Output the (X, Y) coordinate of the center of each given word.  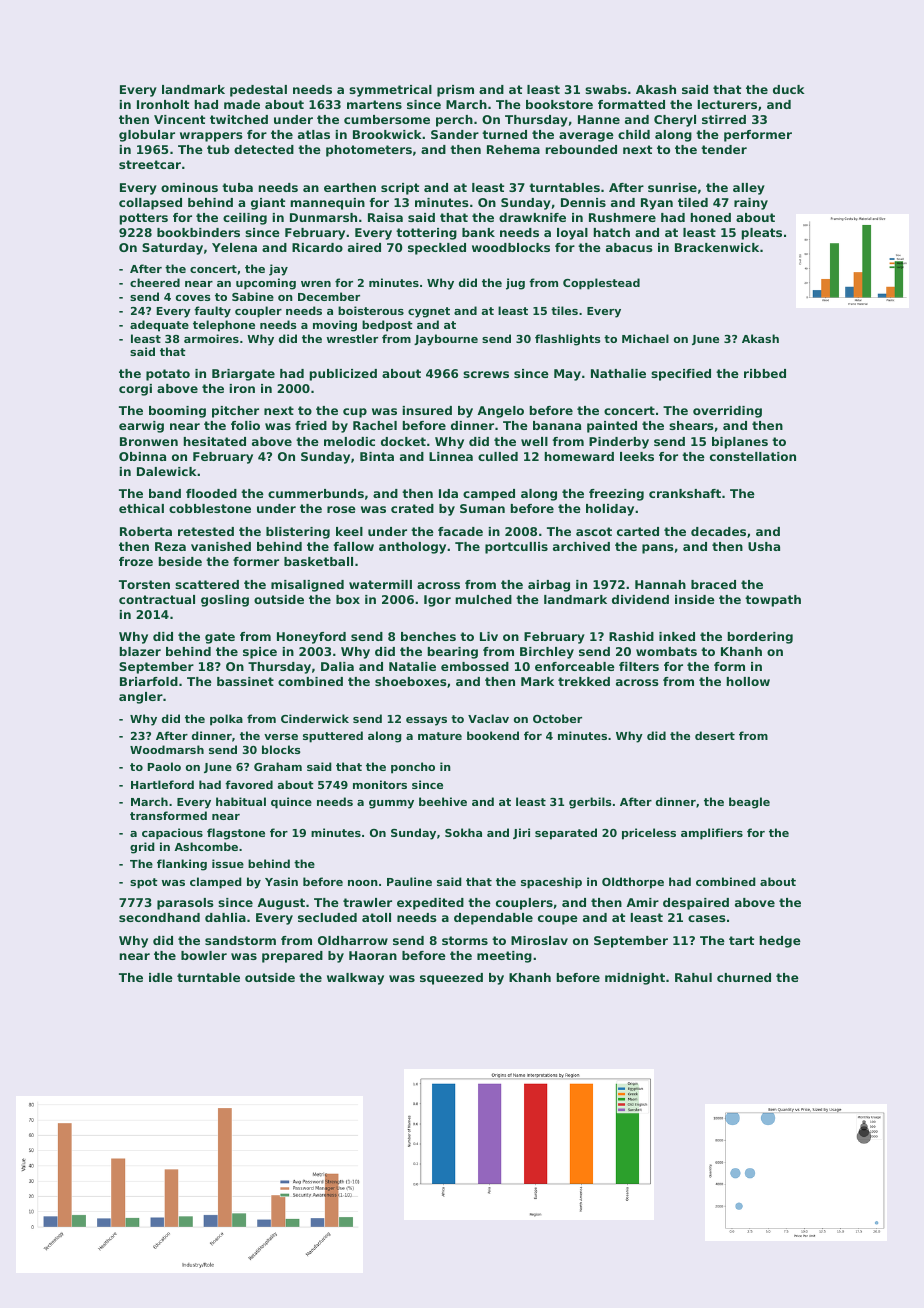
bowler (204, 955)
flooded (211, 493)
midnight (635, 979)
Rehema (513, 149)
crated (412, 508)
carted (638, 531)
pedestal (258, 91)
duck (789, 89)
